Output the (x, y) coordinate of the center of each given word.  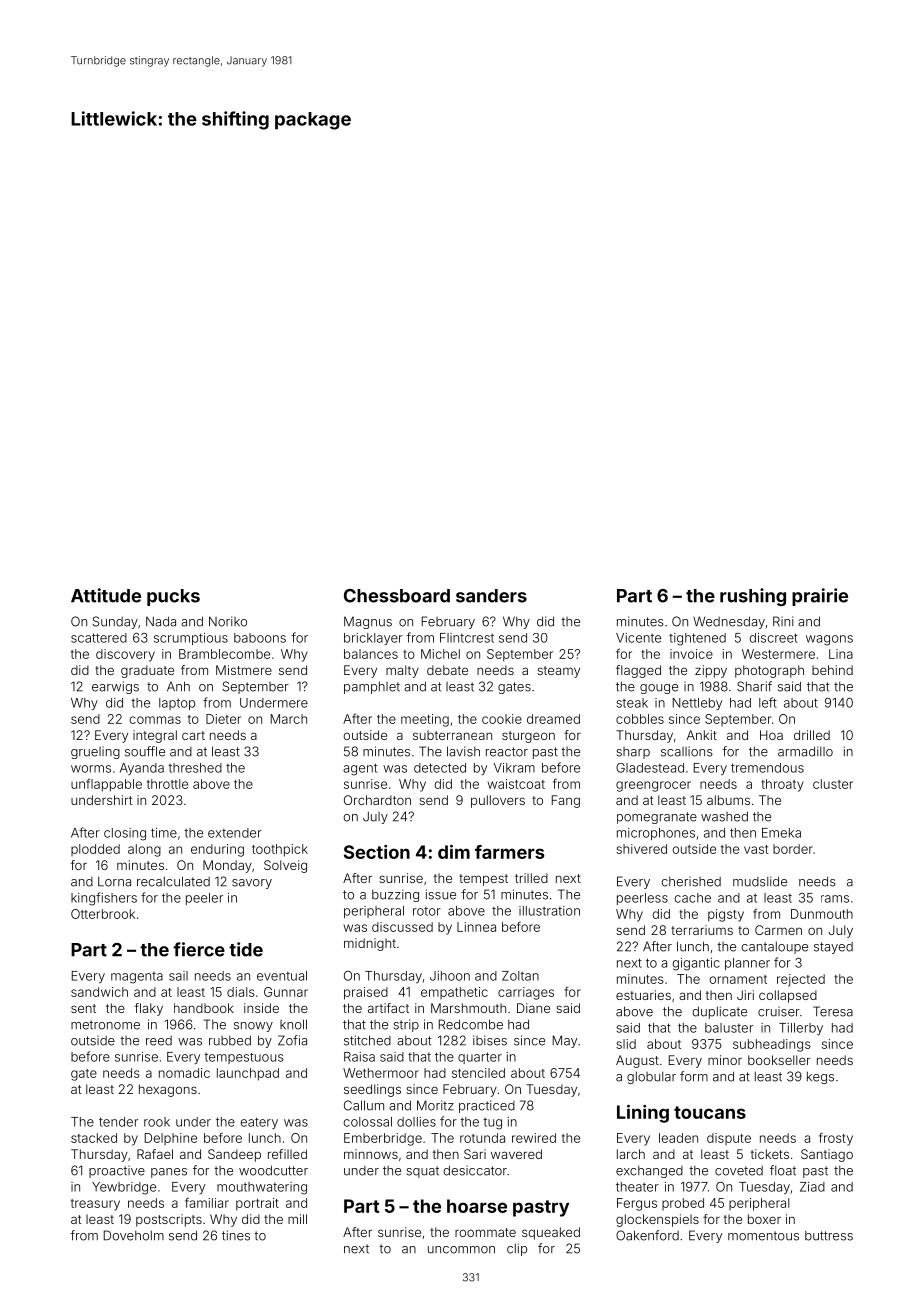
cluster (833, 784)
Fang (566, 801)
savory (252, 884)
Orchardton (377, 800)
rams (835, 899)
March (289, 719)
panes (169, 1173)
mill (297, 1219)
